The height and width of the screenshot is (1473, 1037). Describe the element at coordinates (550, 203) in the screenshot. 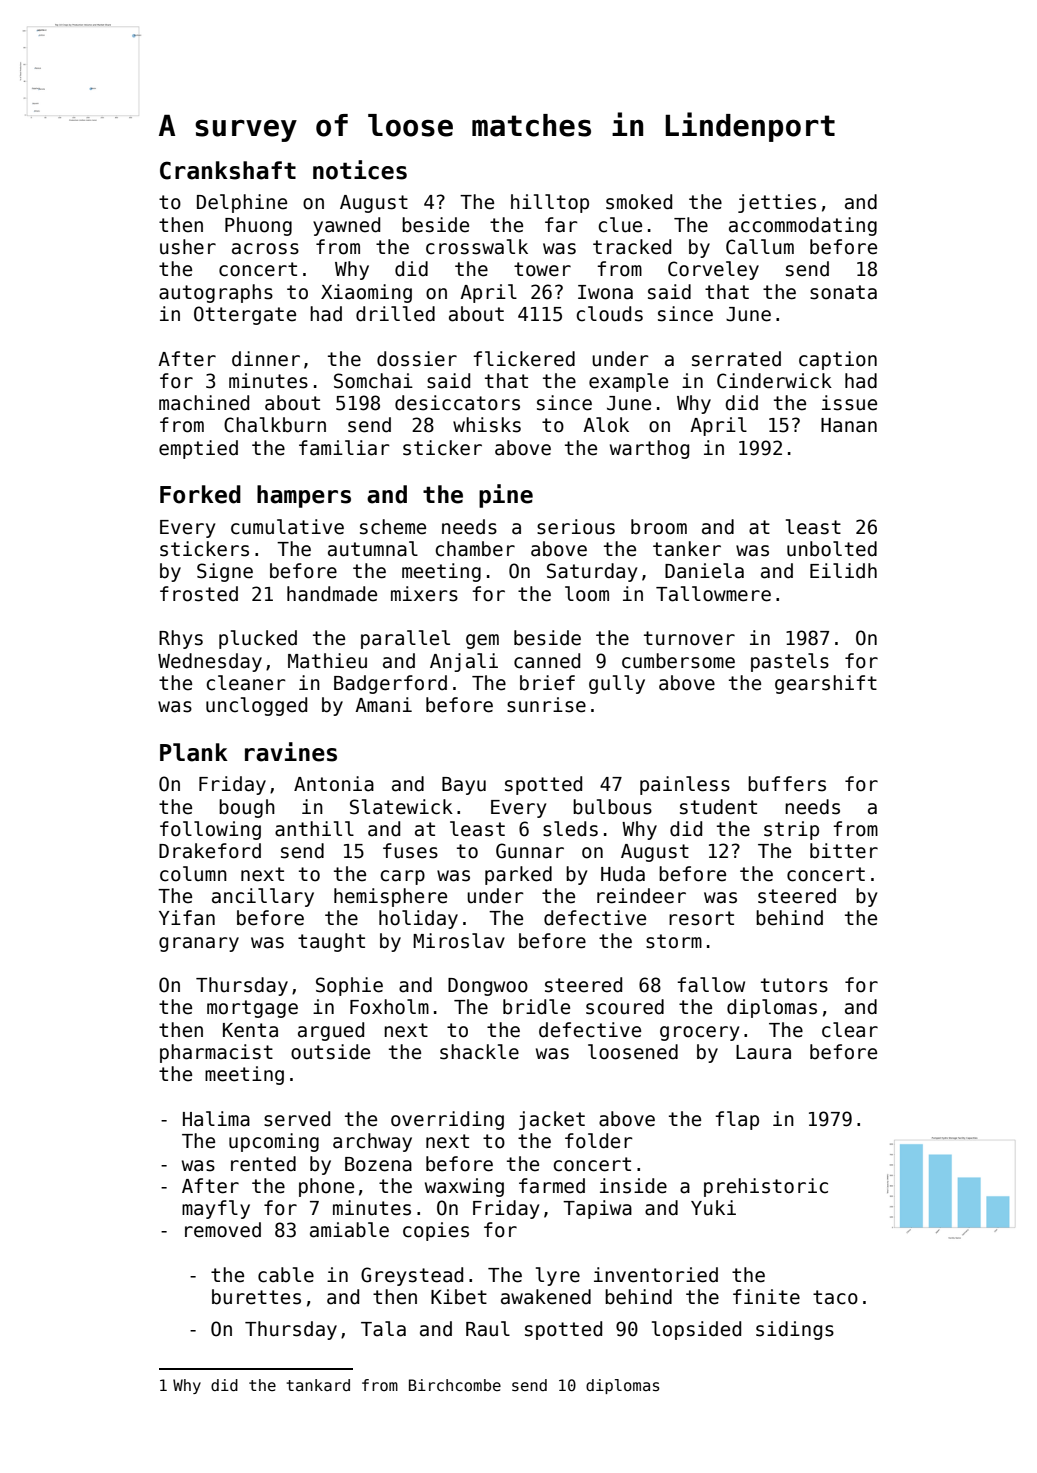

I see `hilltop` at that location.
